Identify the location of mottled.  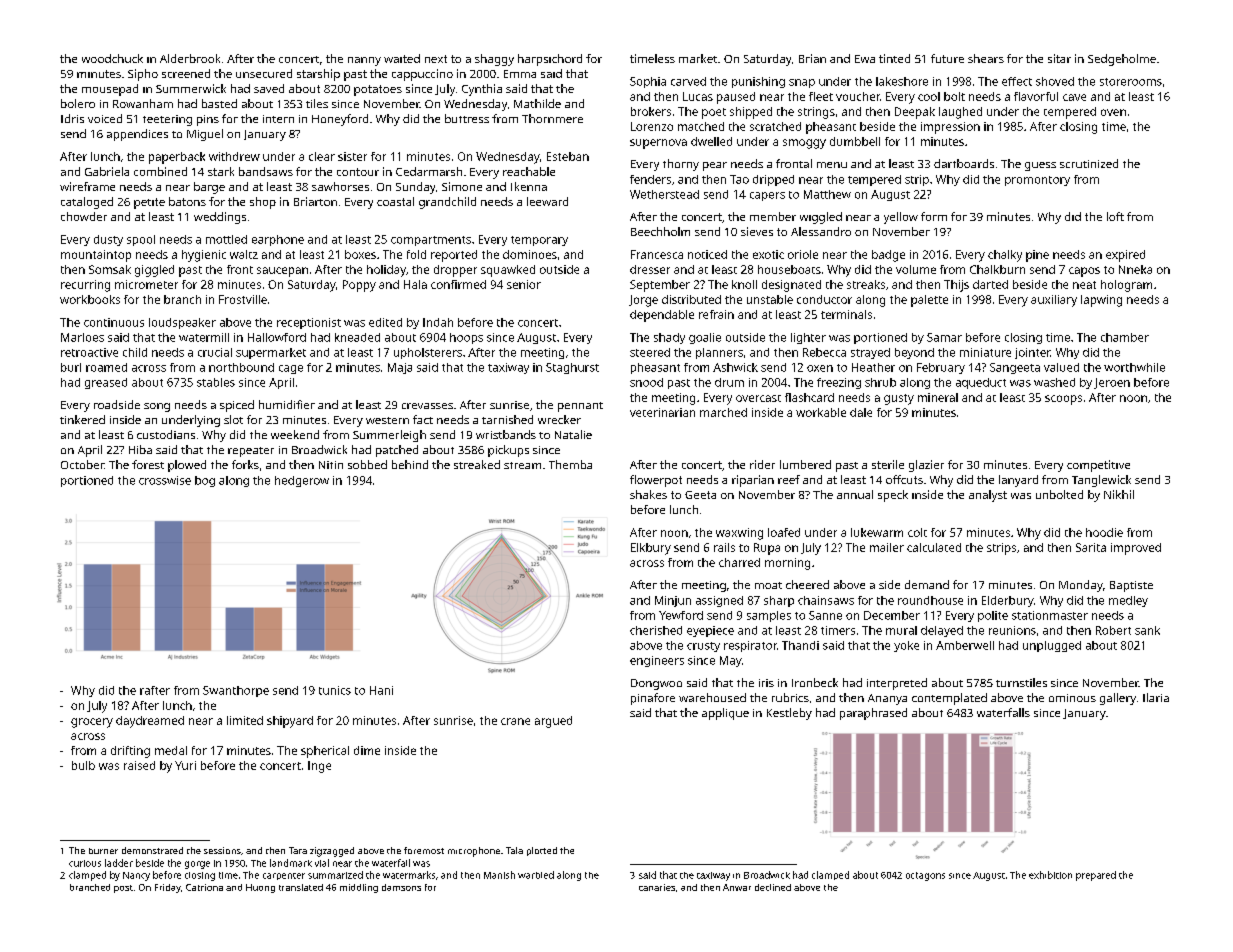
(226, 239).
